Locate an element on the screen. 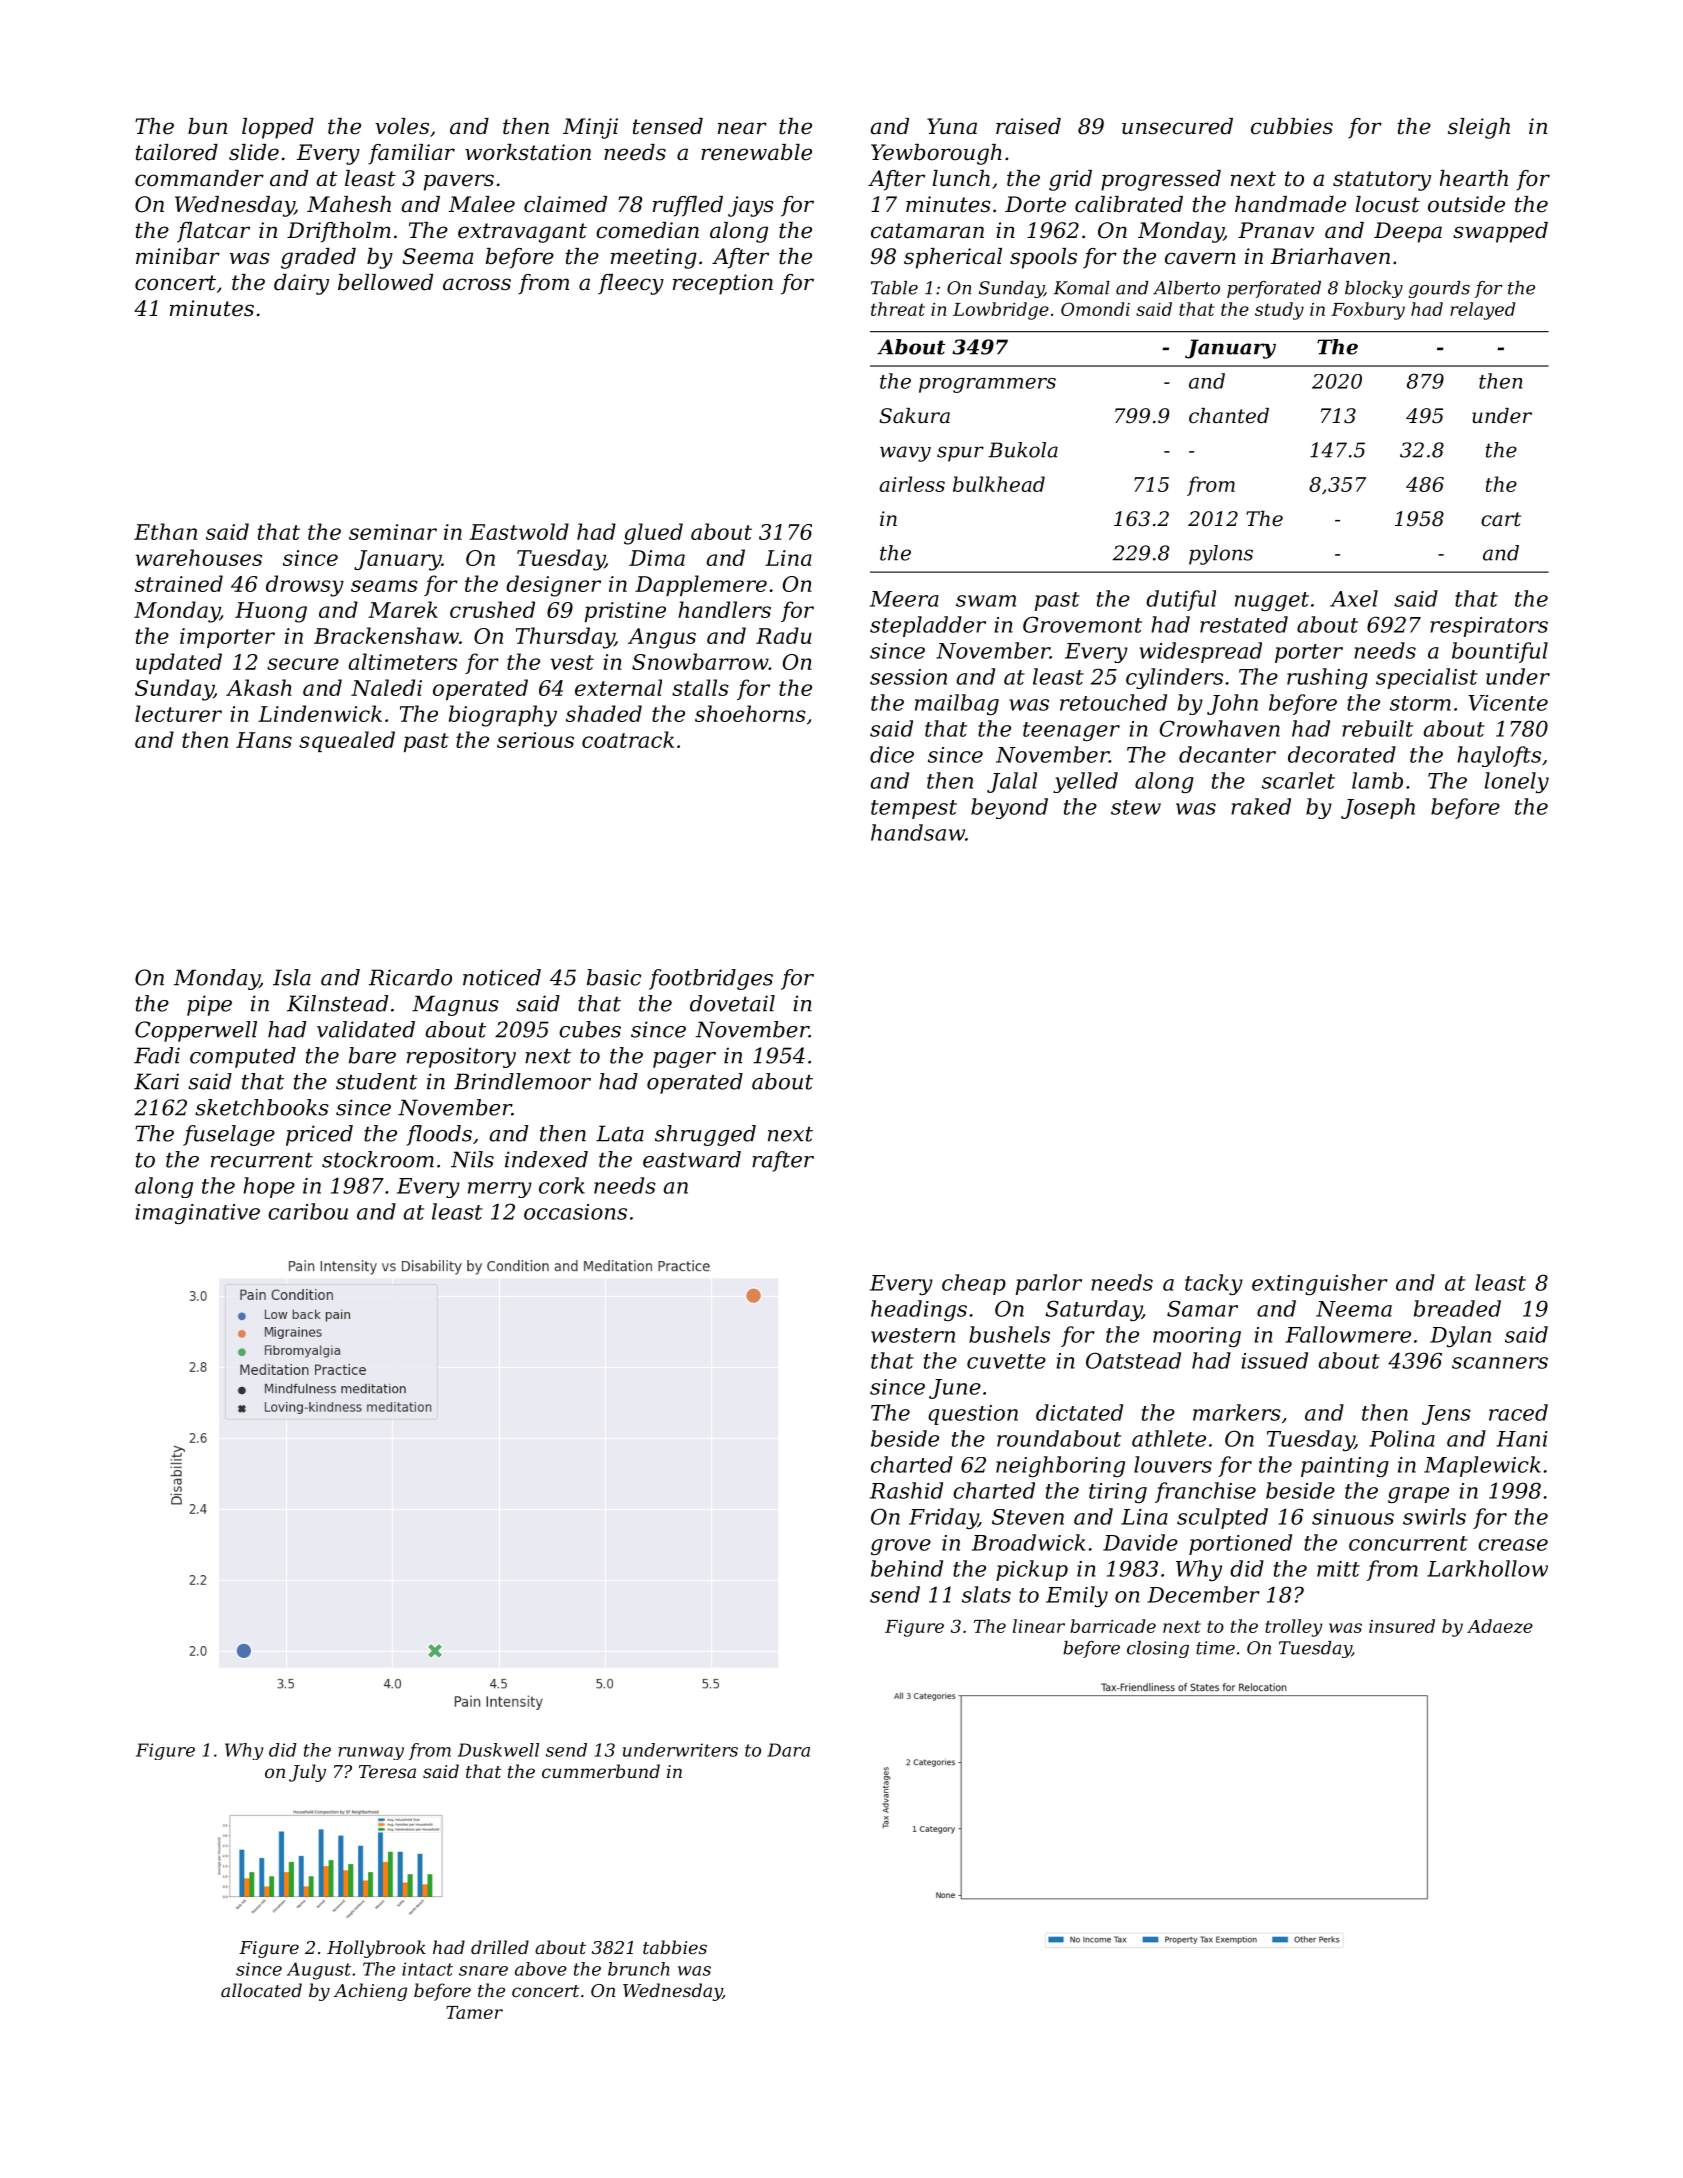  tacky is located at coordinates (1214, 1284).
